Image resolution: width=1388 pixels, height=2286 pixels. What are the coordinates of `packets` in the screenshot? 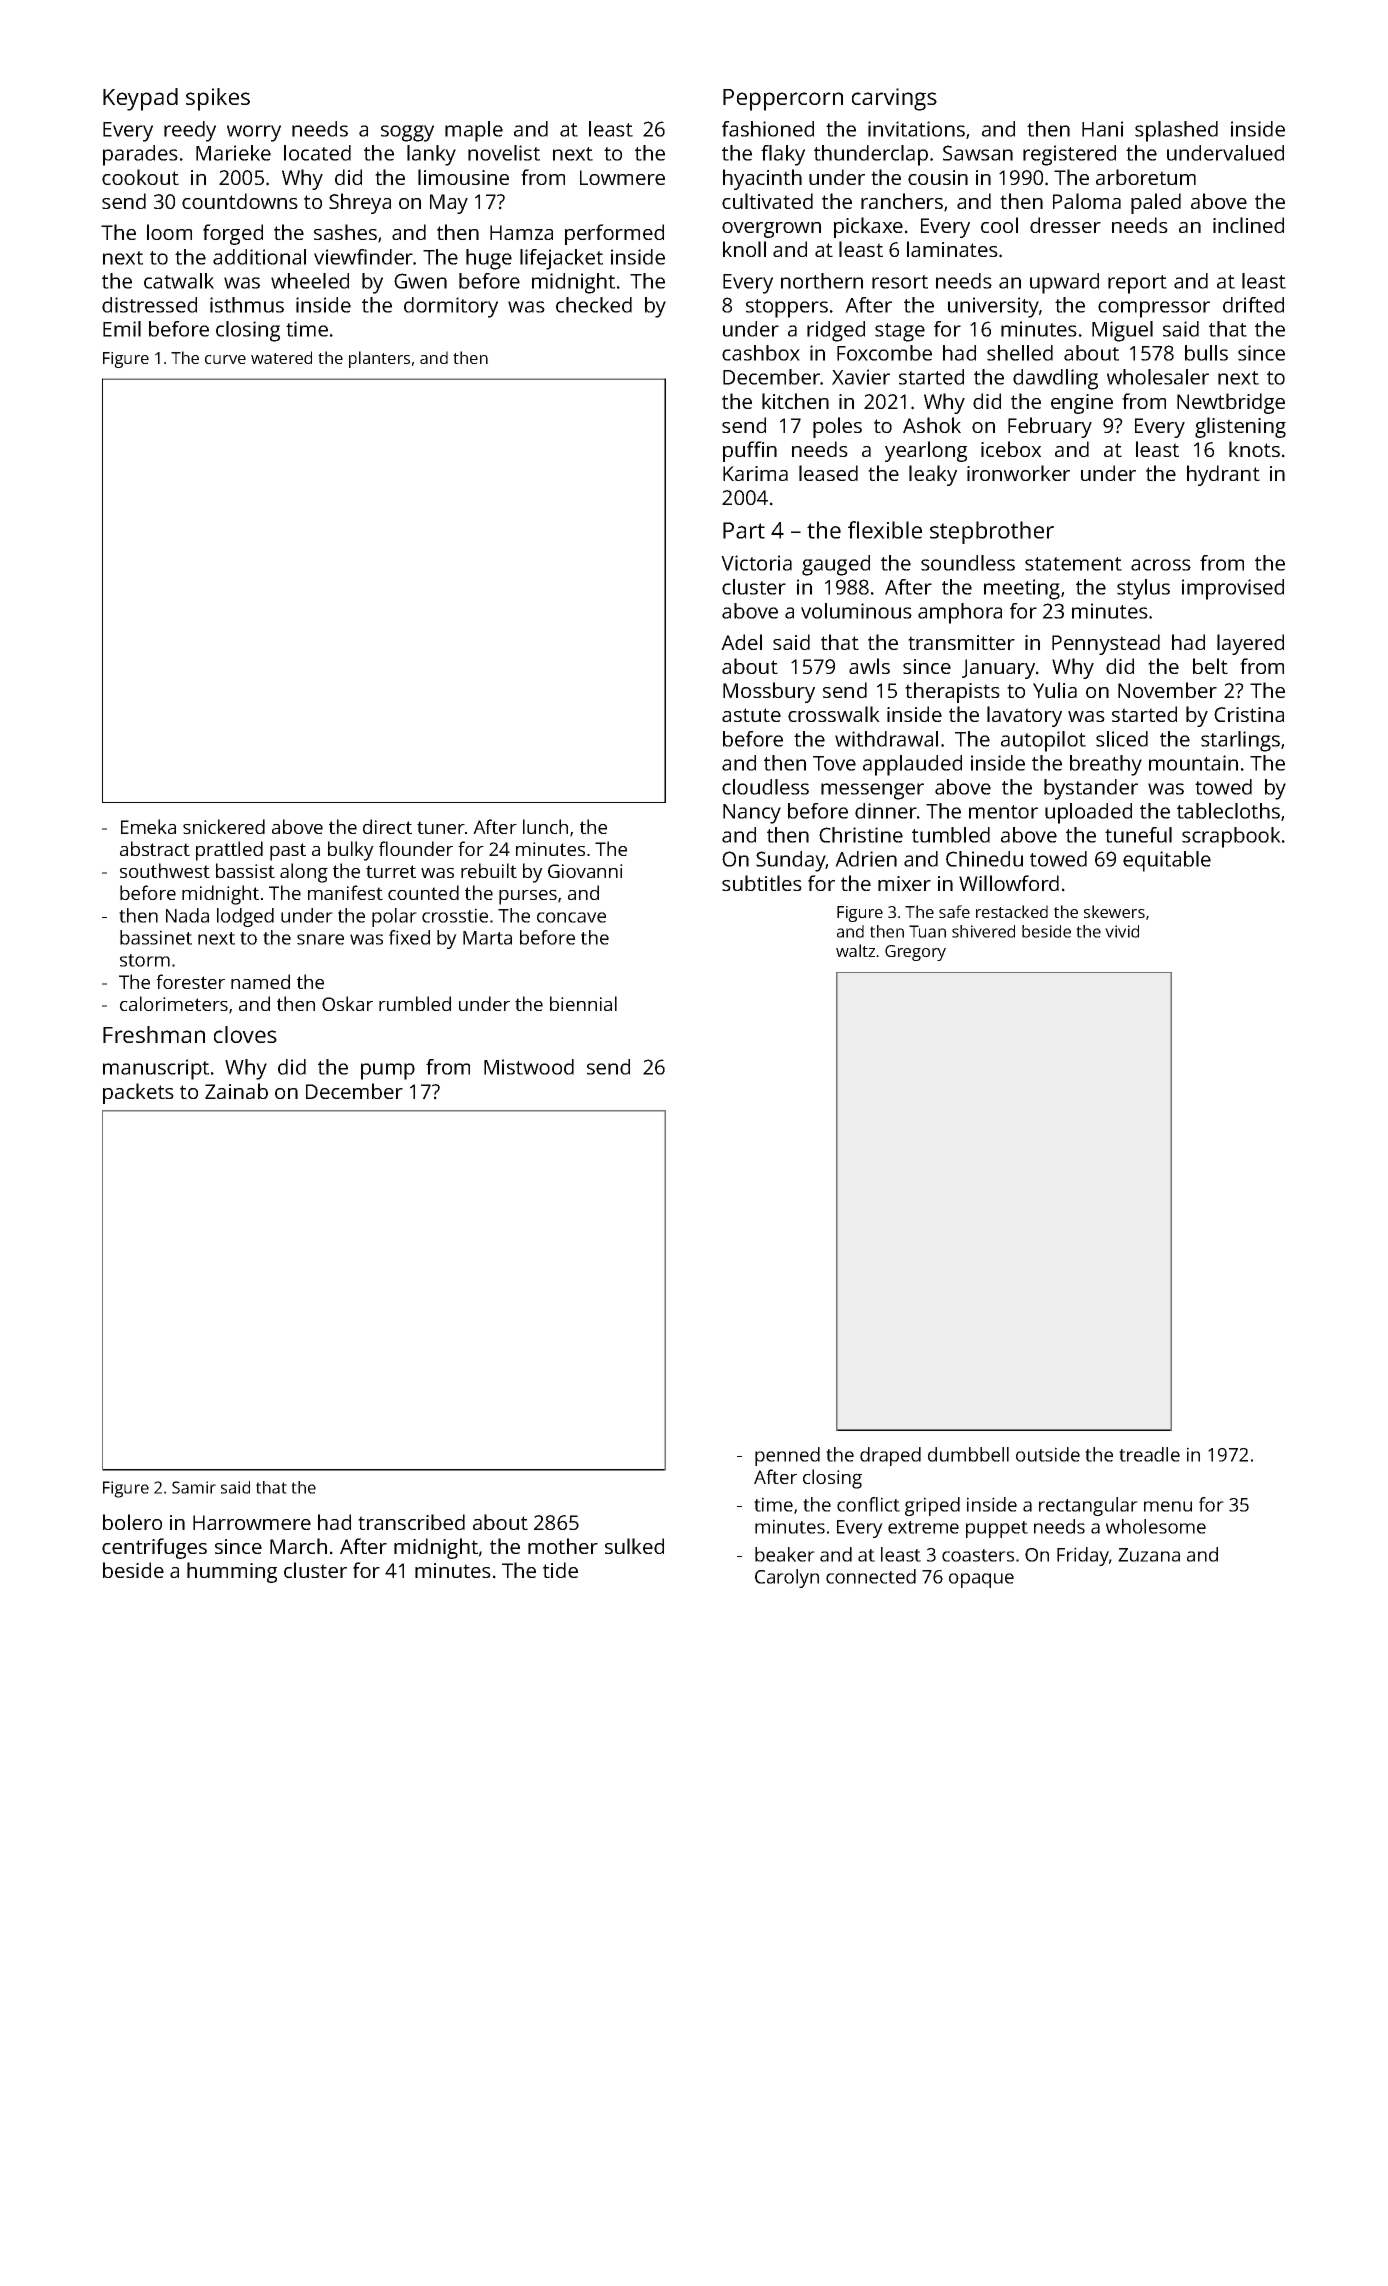 It's located at (138, 1093).
